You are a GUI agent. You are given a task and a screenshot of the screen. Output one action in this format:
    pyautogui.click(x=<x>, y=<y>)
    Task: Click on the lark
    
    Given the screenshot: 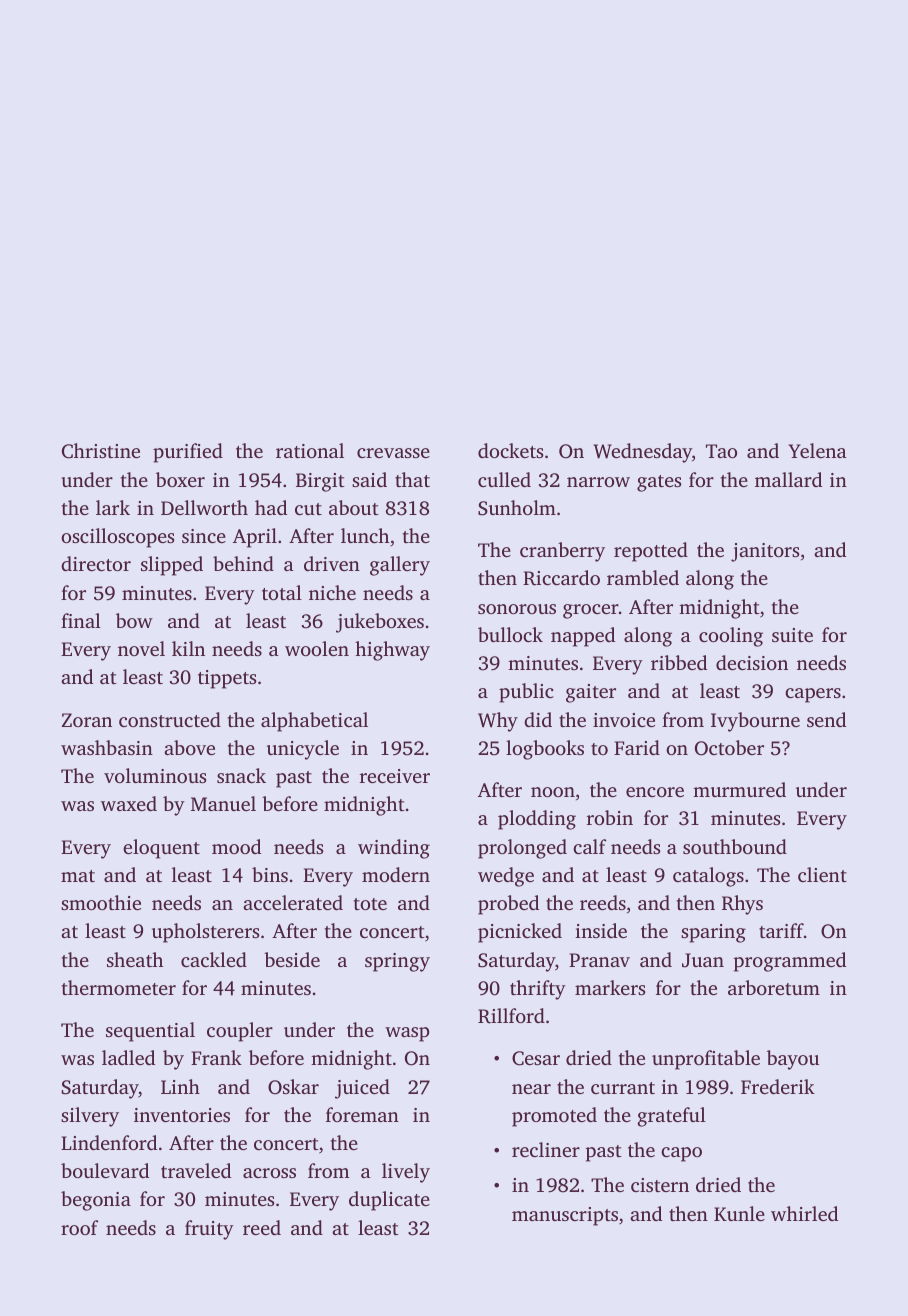 What is the action you would take?
    pyautogui.click(x=113, y=507)
